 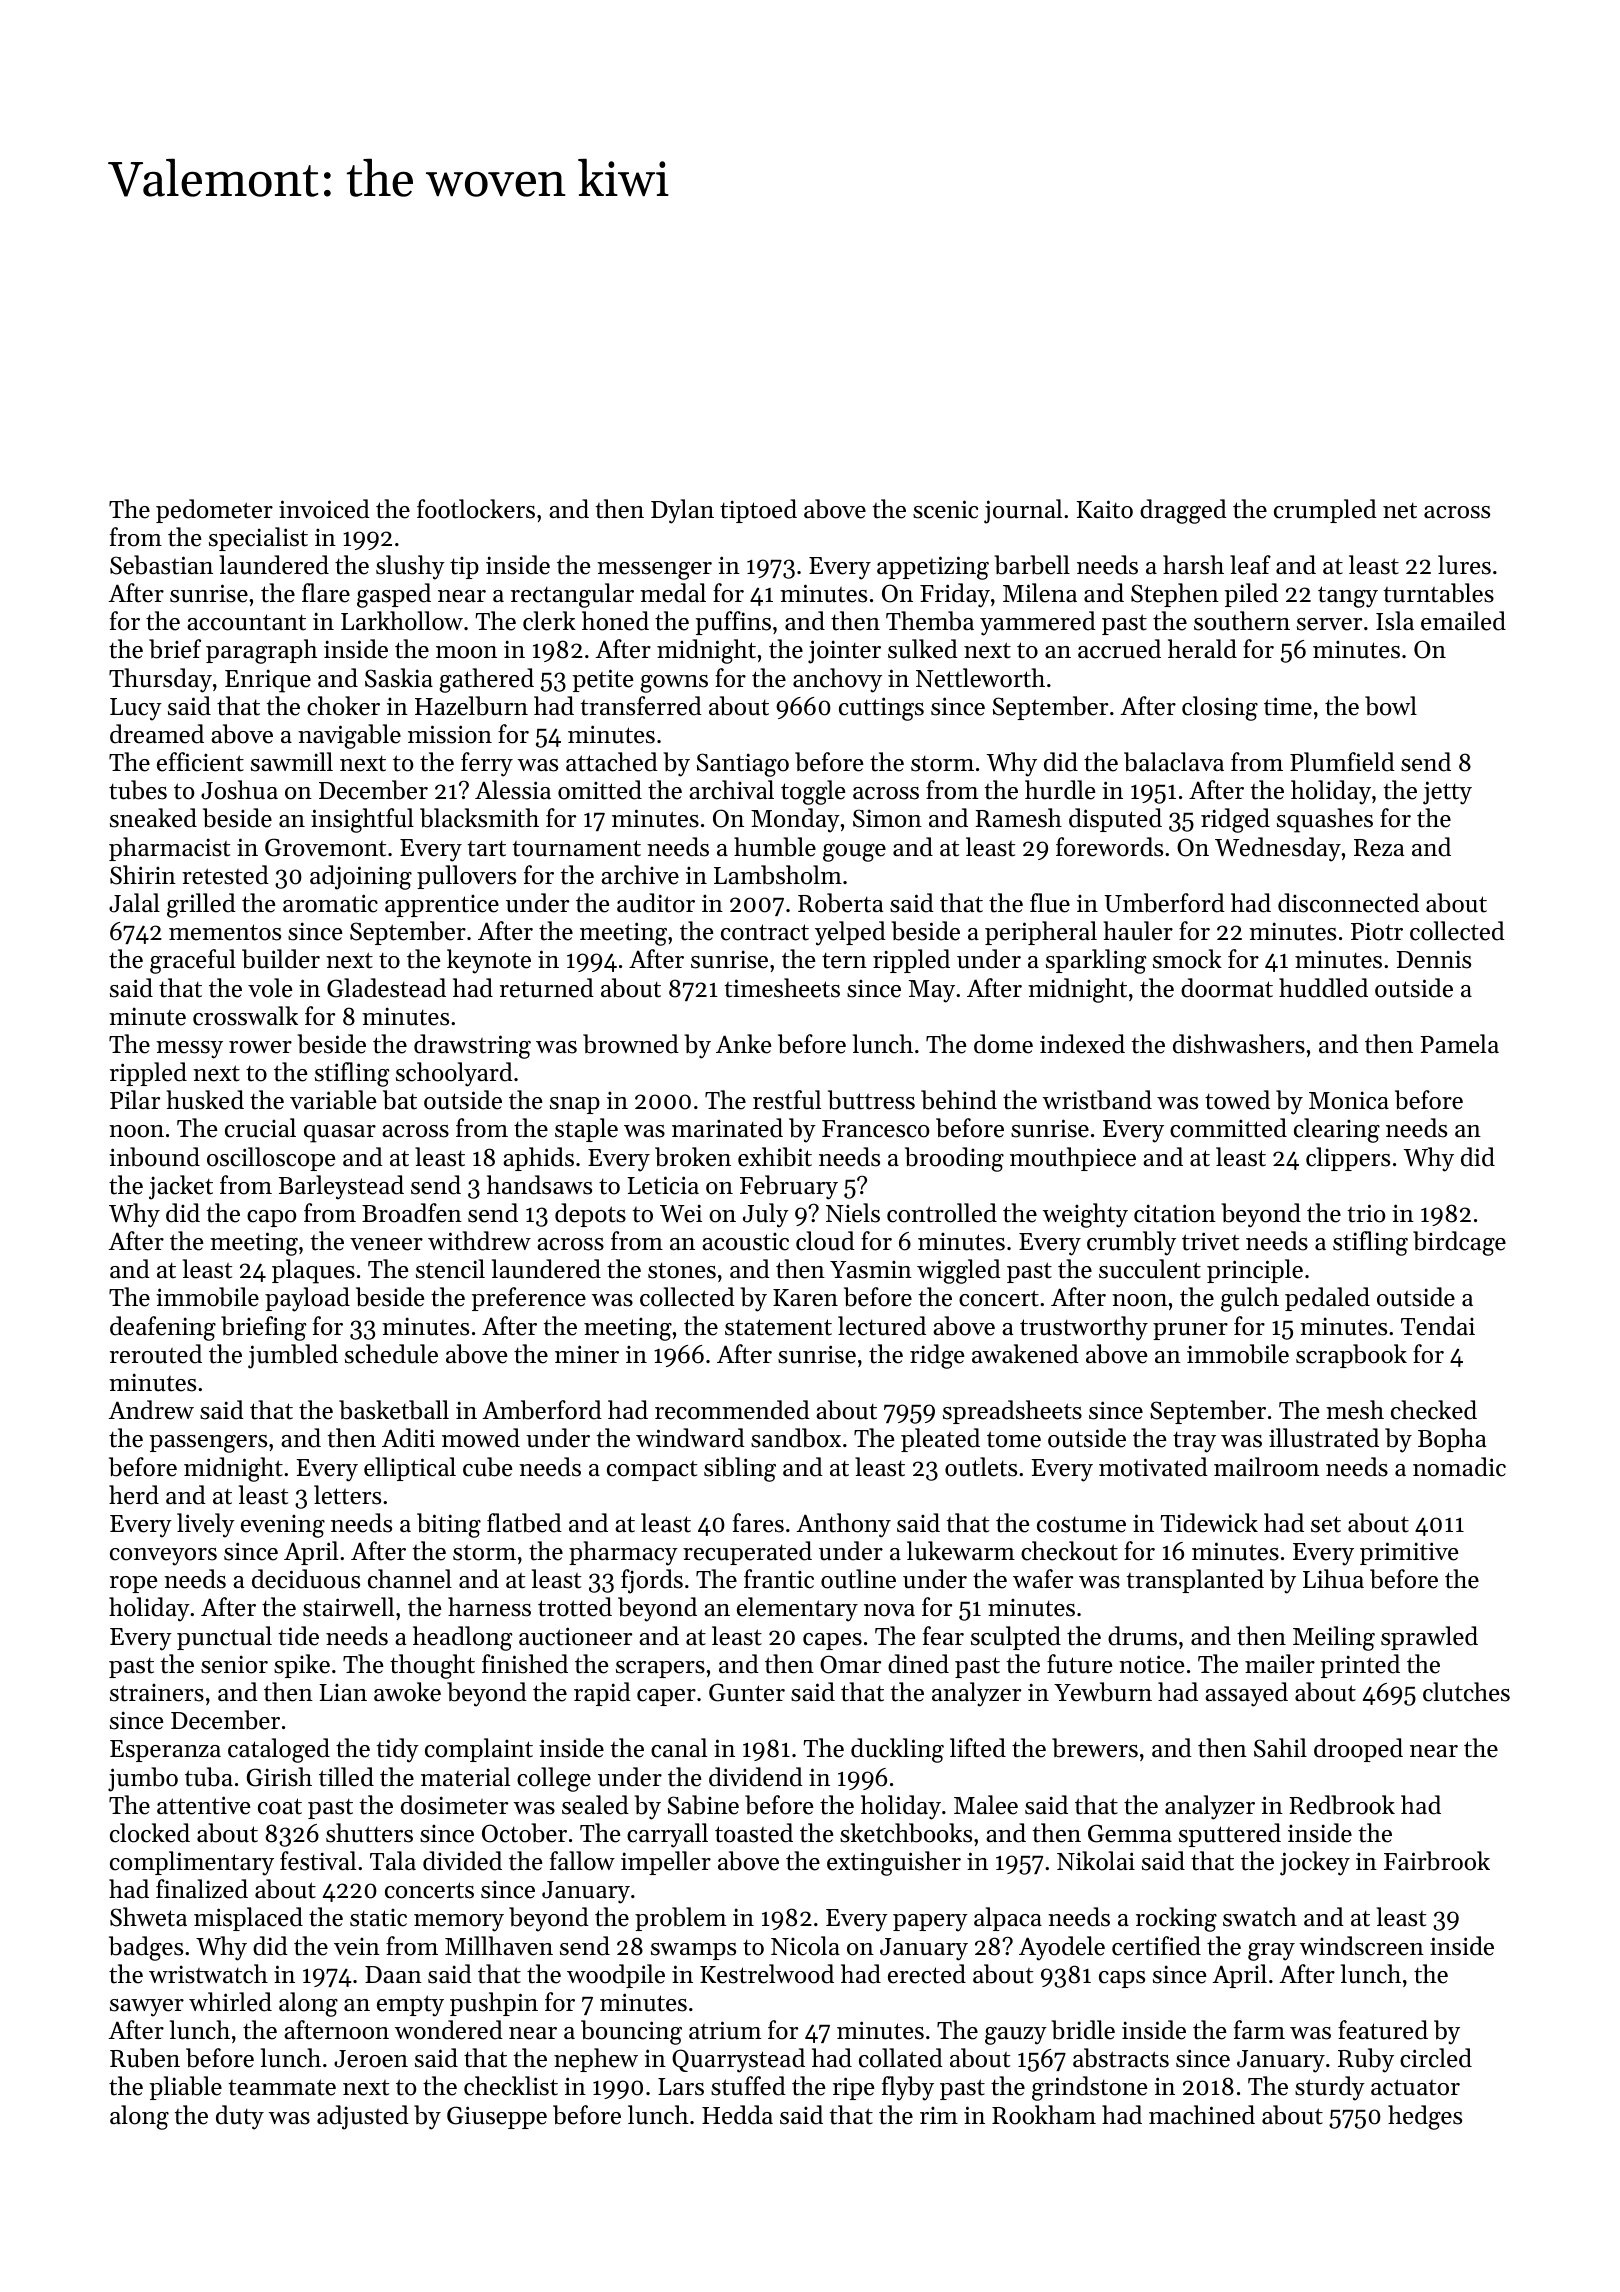 What do you see at coordinates (1438, 1326) in the screenshot?
I see `Tendai` at bounding box center [1438, 1326].
